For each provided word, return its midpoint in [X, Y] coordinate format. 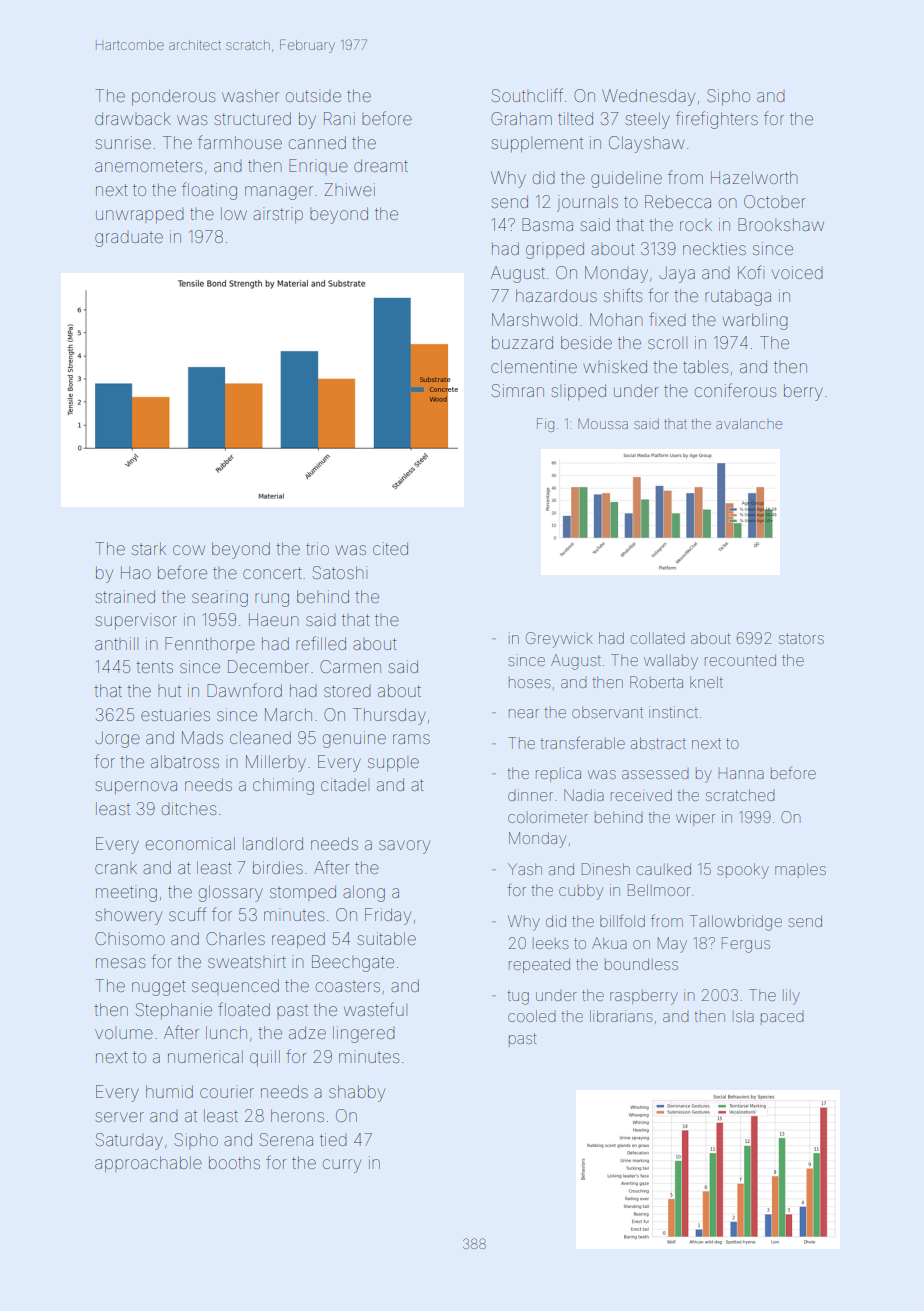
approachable [148, 1164]
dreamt [381, 165]
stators [801, 638]
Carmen [350, 666]
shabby [357, 1093]
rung [272, 600]
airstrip [278, 215]
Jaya [677, 274]
